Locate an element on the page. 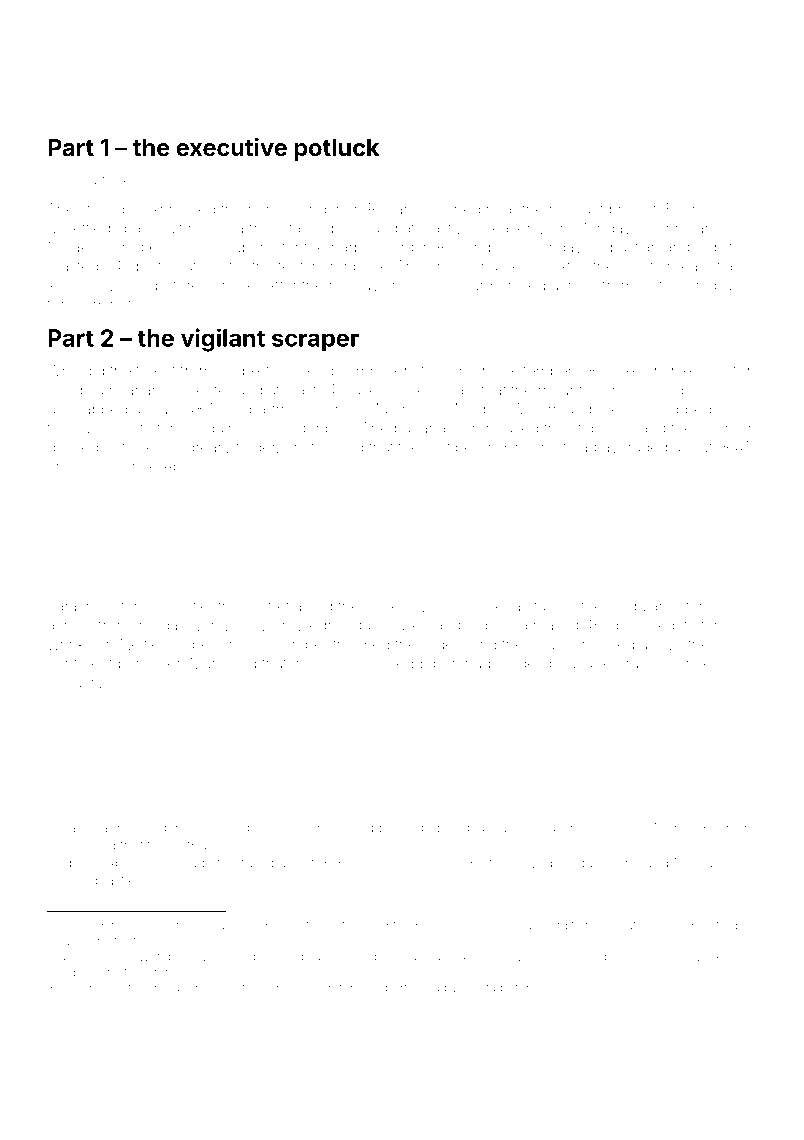 The width and height of the image is (804, 1140). averaged is located at coordinates (635, 448).
